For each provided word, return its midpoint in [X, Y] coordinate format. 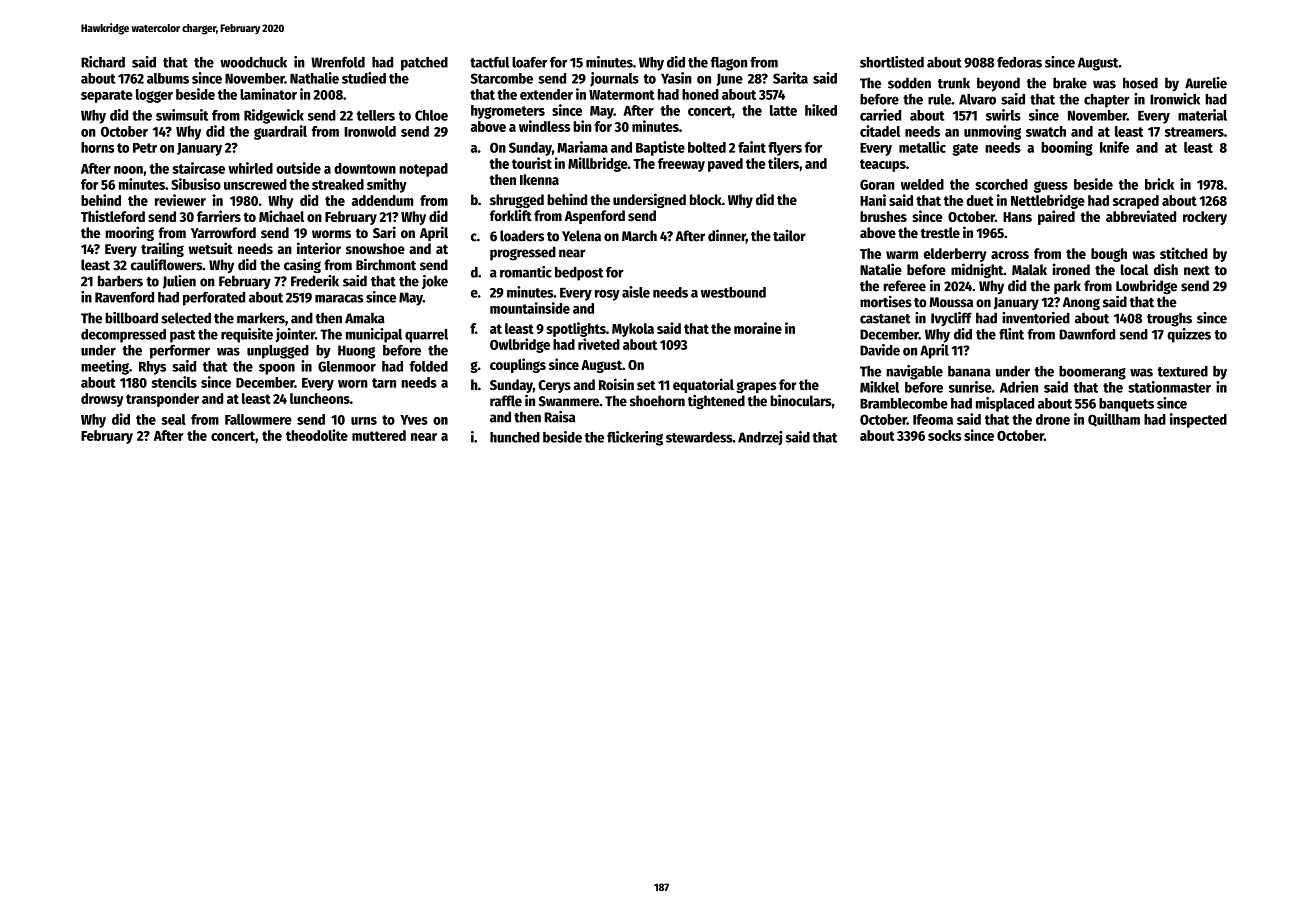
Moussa [951, 302]
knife [1114, 147]
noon [128, 170]
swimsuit [182, 115]
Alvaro [977, 99]
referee [904, 286]
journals [614, 79]
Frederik [315, 281]
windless [545, 126]
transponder [162, 400]
